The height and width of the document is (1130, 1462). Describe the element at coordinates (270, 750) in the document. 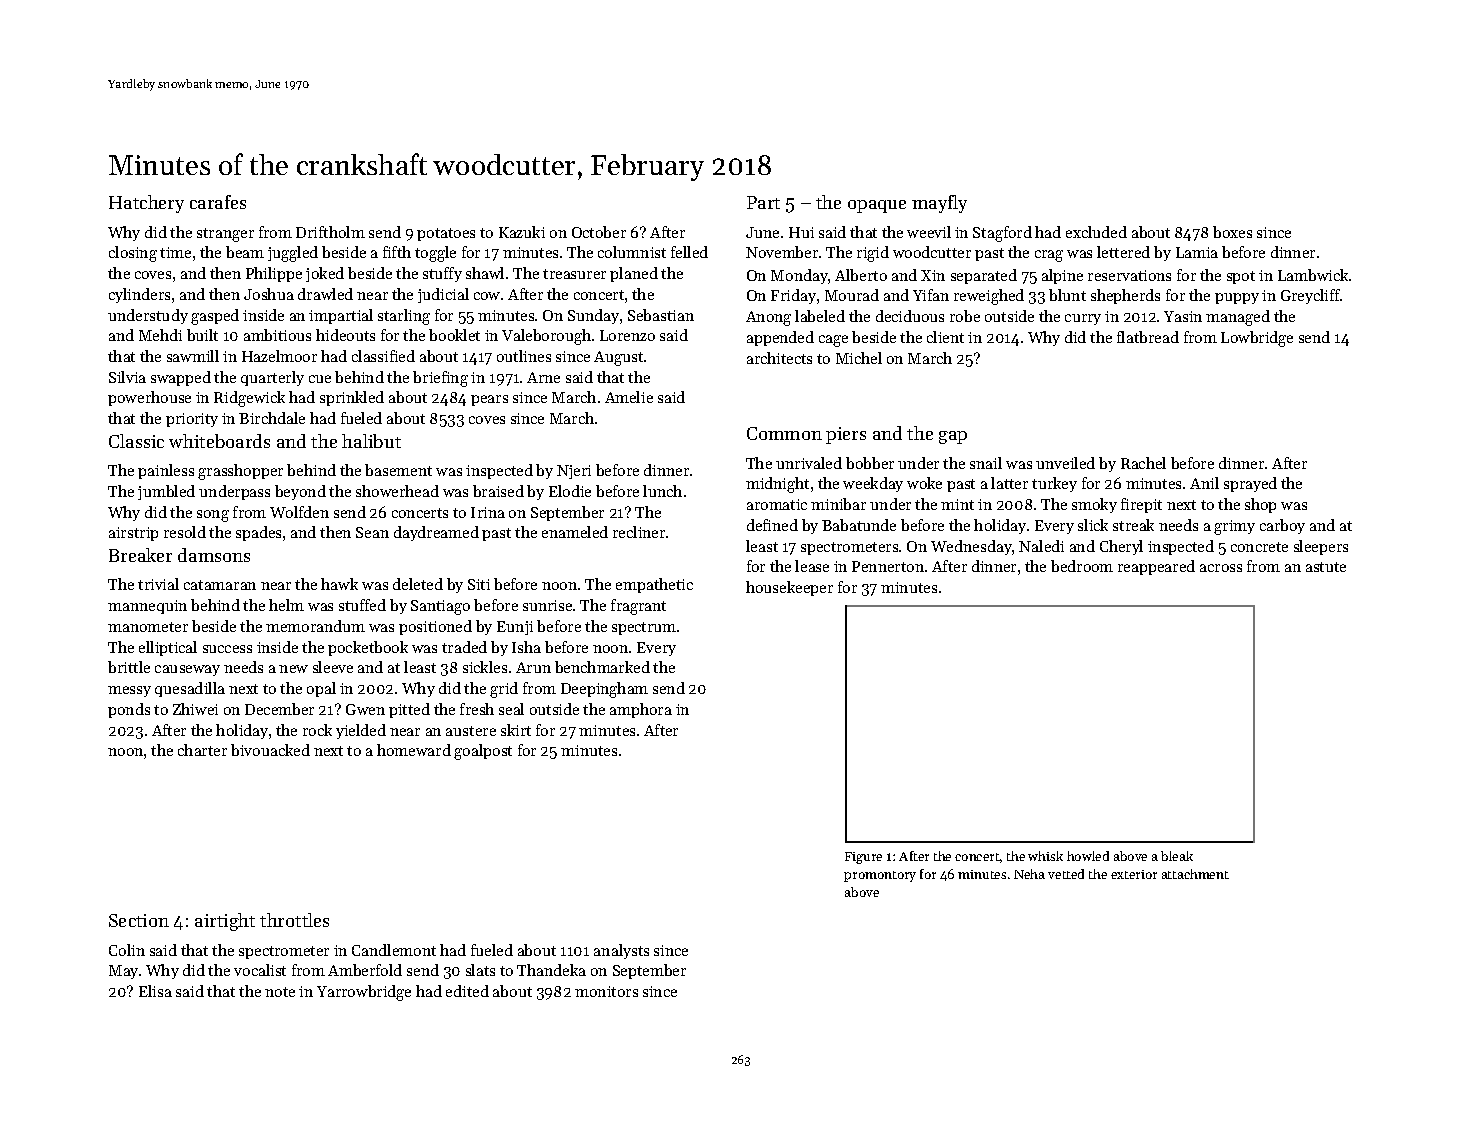

I see `bivouacked` at that location.
